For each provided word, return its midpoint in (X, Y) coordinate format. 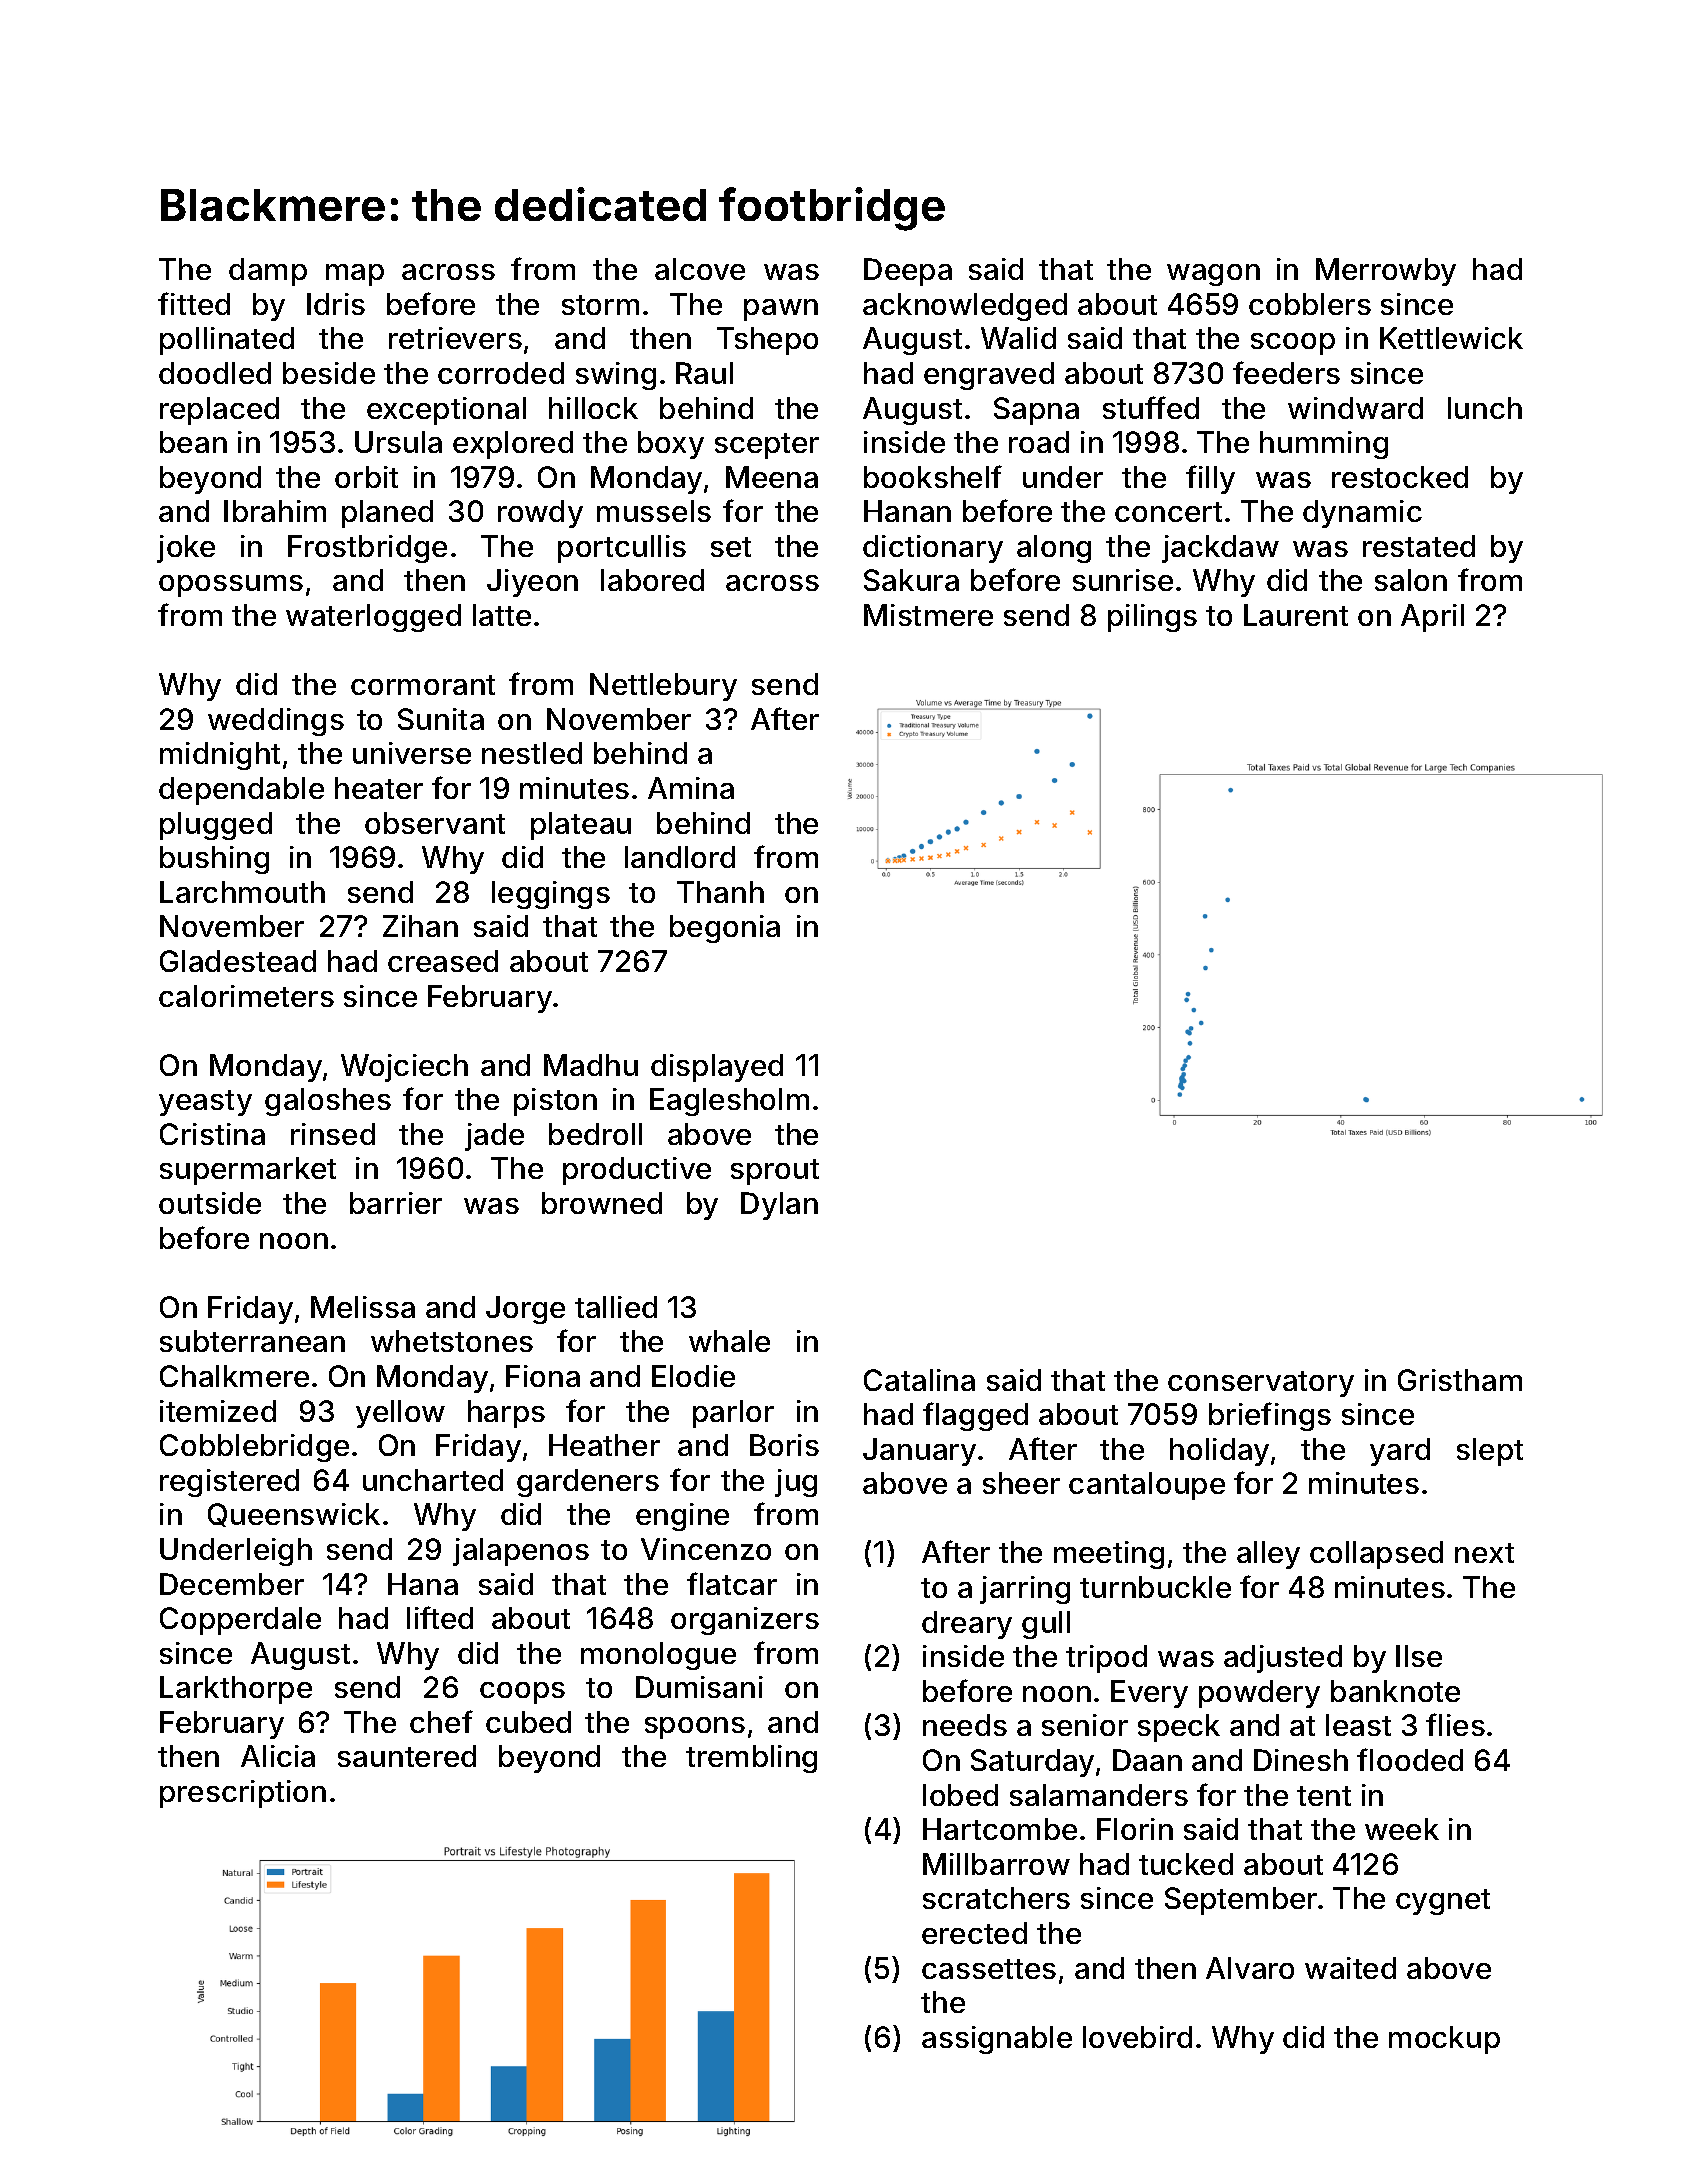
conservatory (1261, 1384)
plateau (581, 826)
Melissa (363, 1307)
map (355, 275)
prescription (243, 1794)
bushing (214, 860)
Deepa (908, 272)
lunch (1485, 408)
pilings (1152, 618)
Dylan (779, 1206)
